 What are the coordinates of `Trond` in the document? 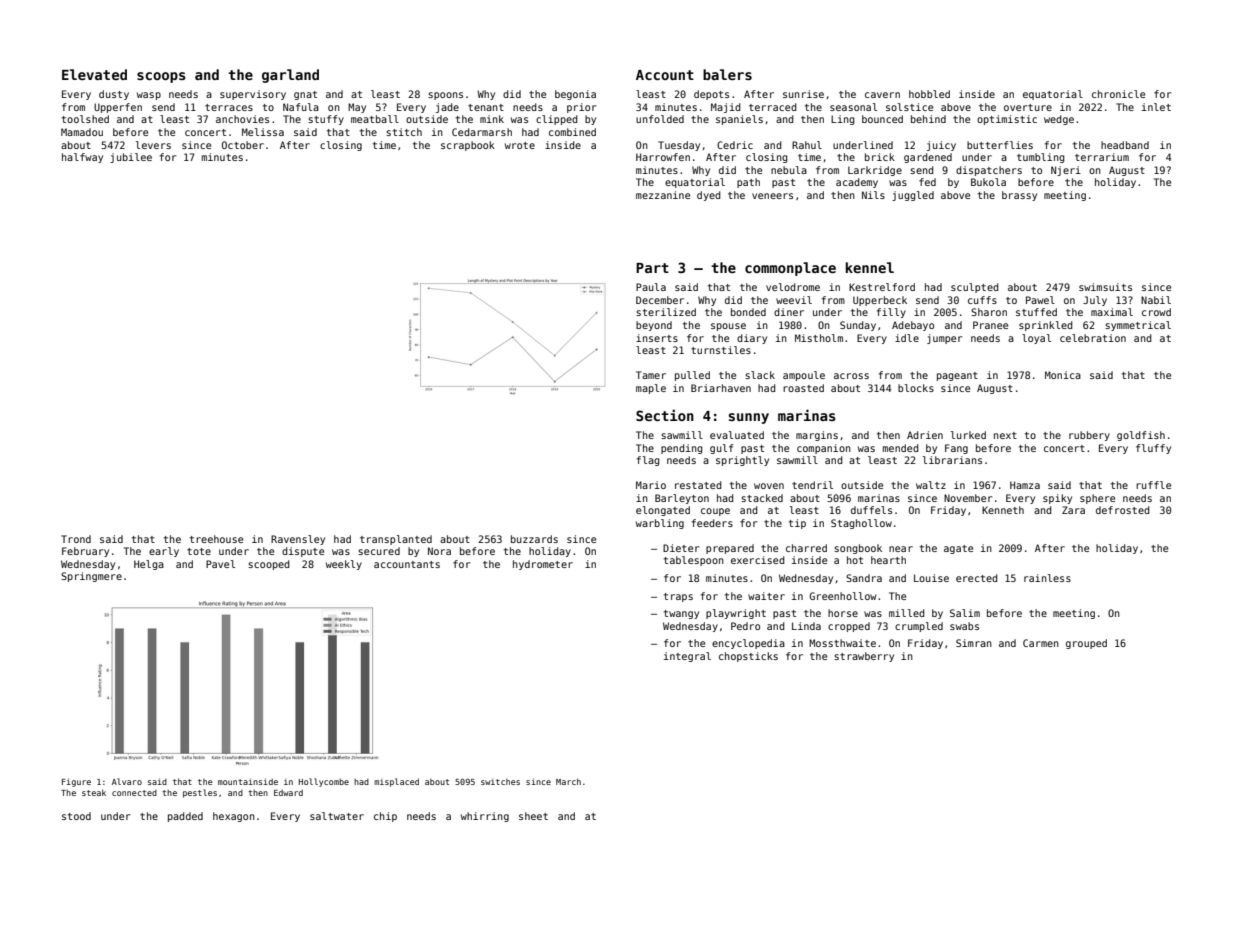 It's located at (76, 539).
